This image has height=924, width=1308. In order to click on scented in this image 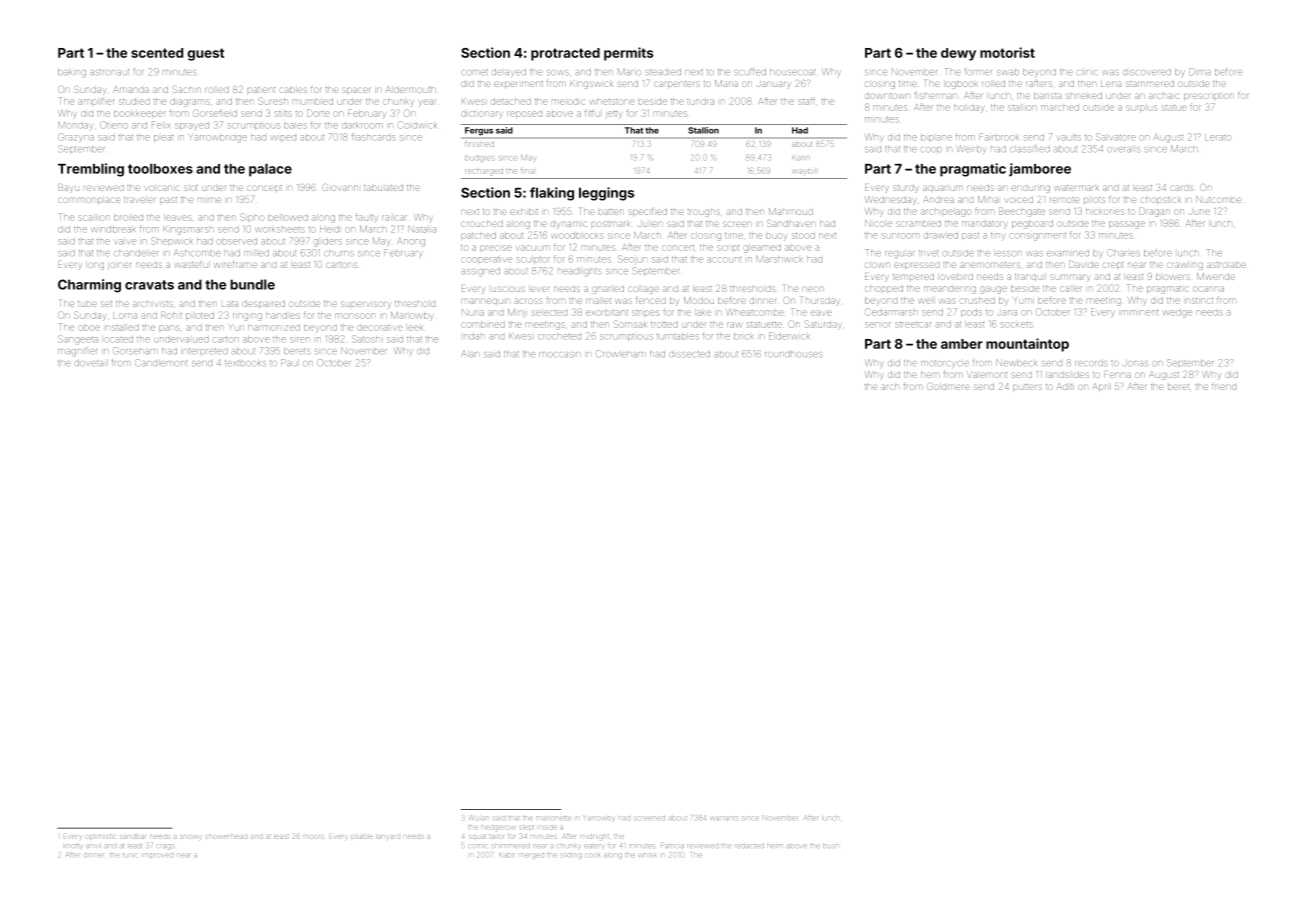, I will do `click(157, 53)`.
